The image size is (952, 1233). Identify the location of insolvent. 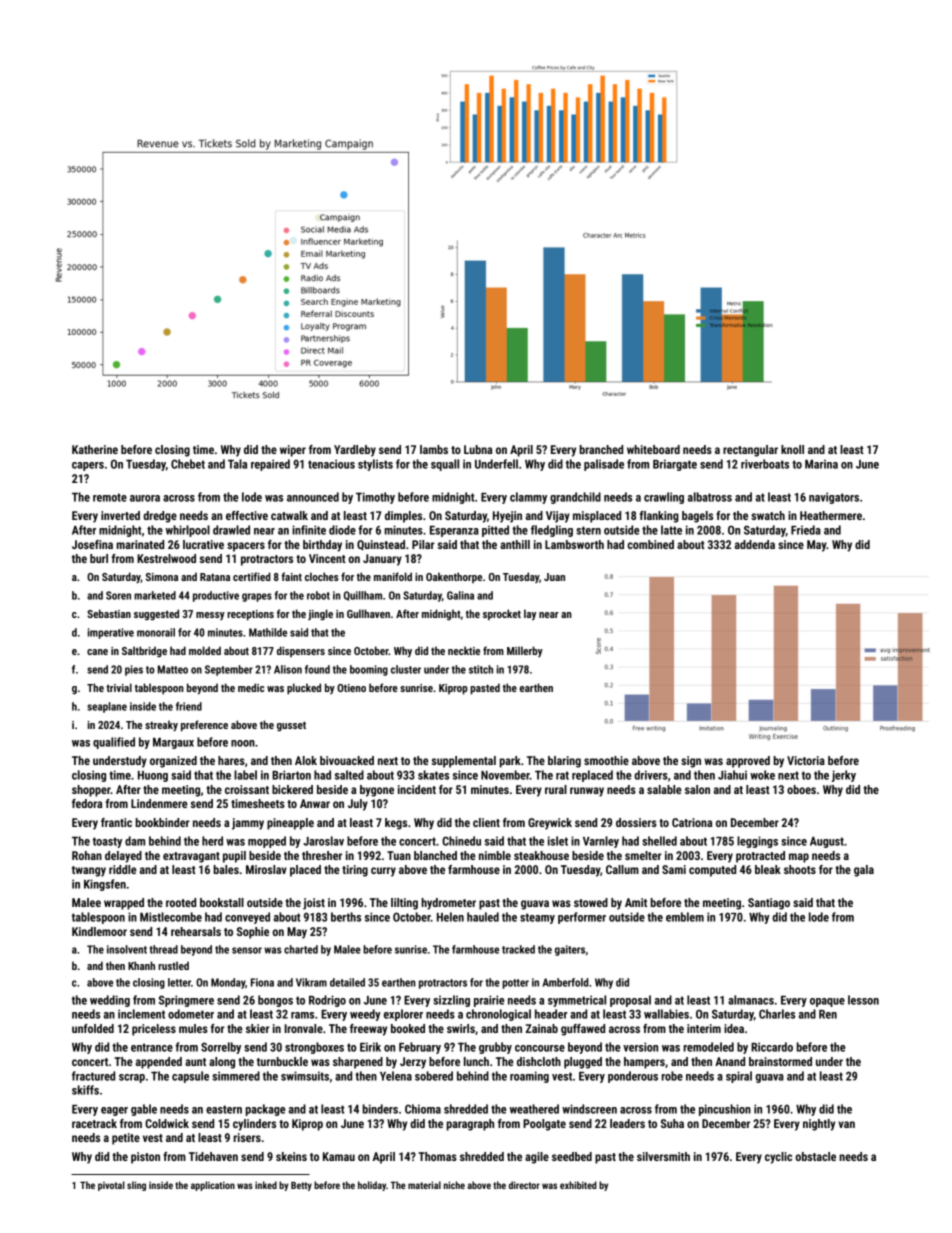
(127, 949).
